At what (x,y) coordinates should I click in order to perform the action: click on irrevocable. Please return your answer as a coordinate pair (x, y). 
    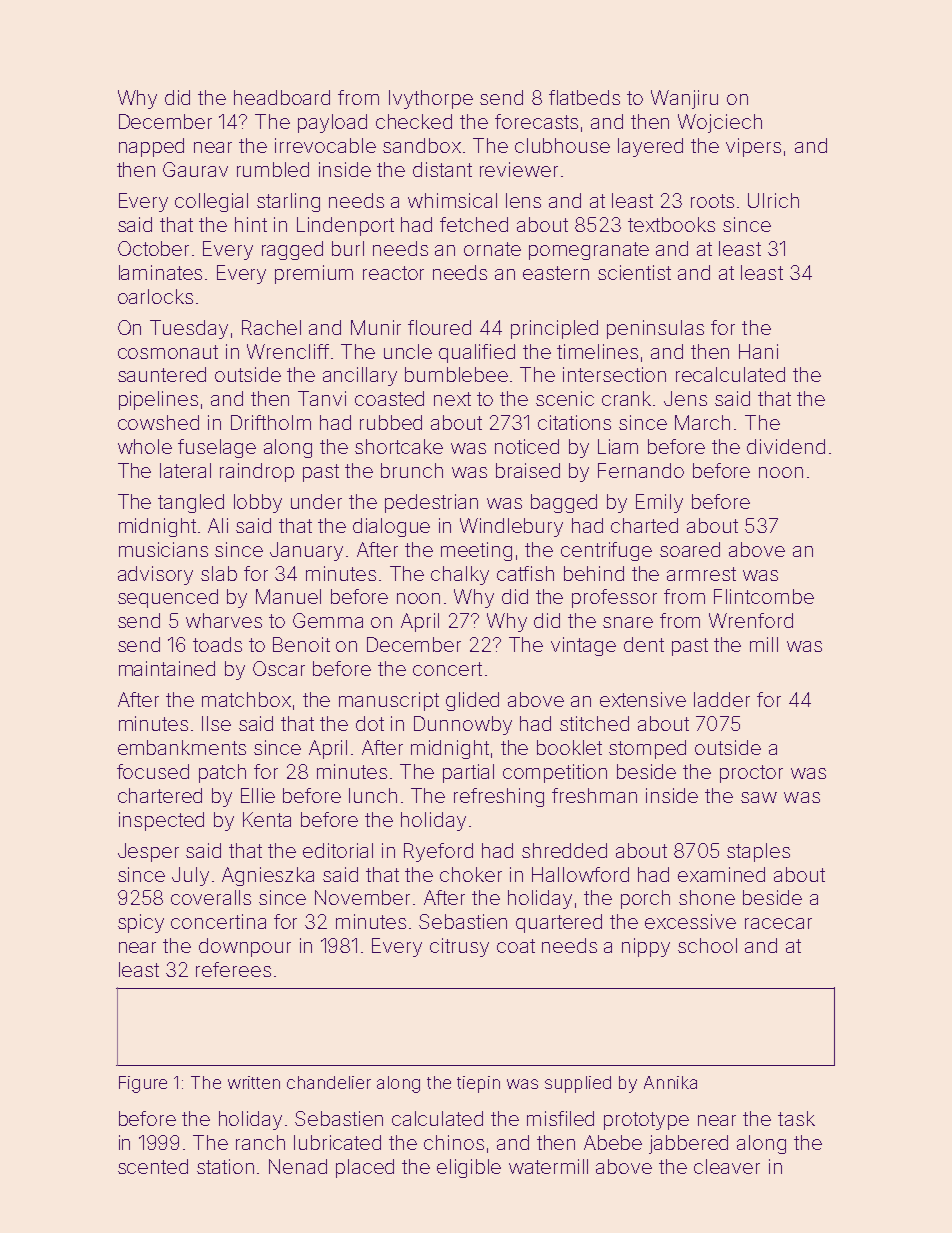
    Looking at the image, I should click on (325, 145).
